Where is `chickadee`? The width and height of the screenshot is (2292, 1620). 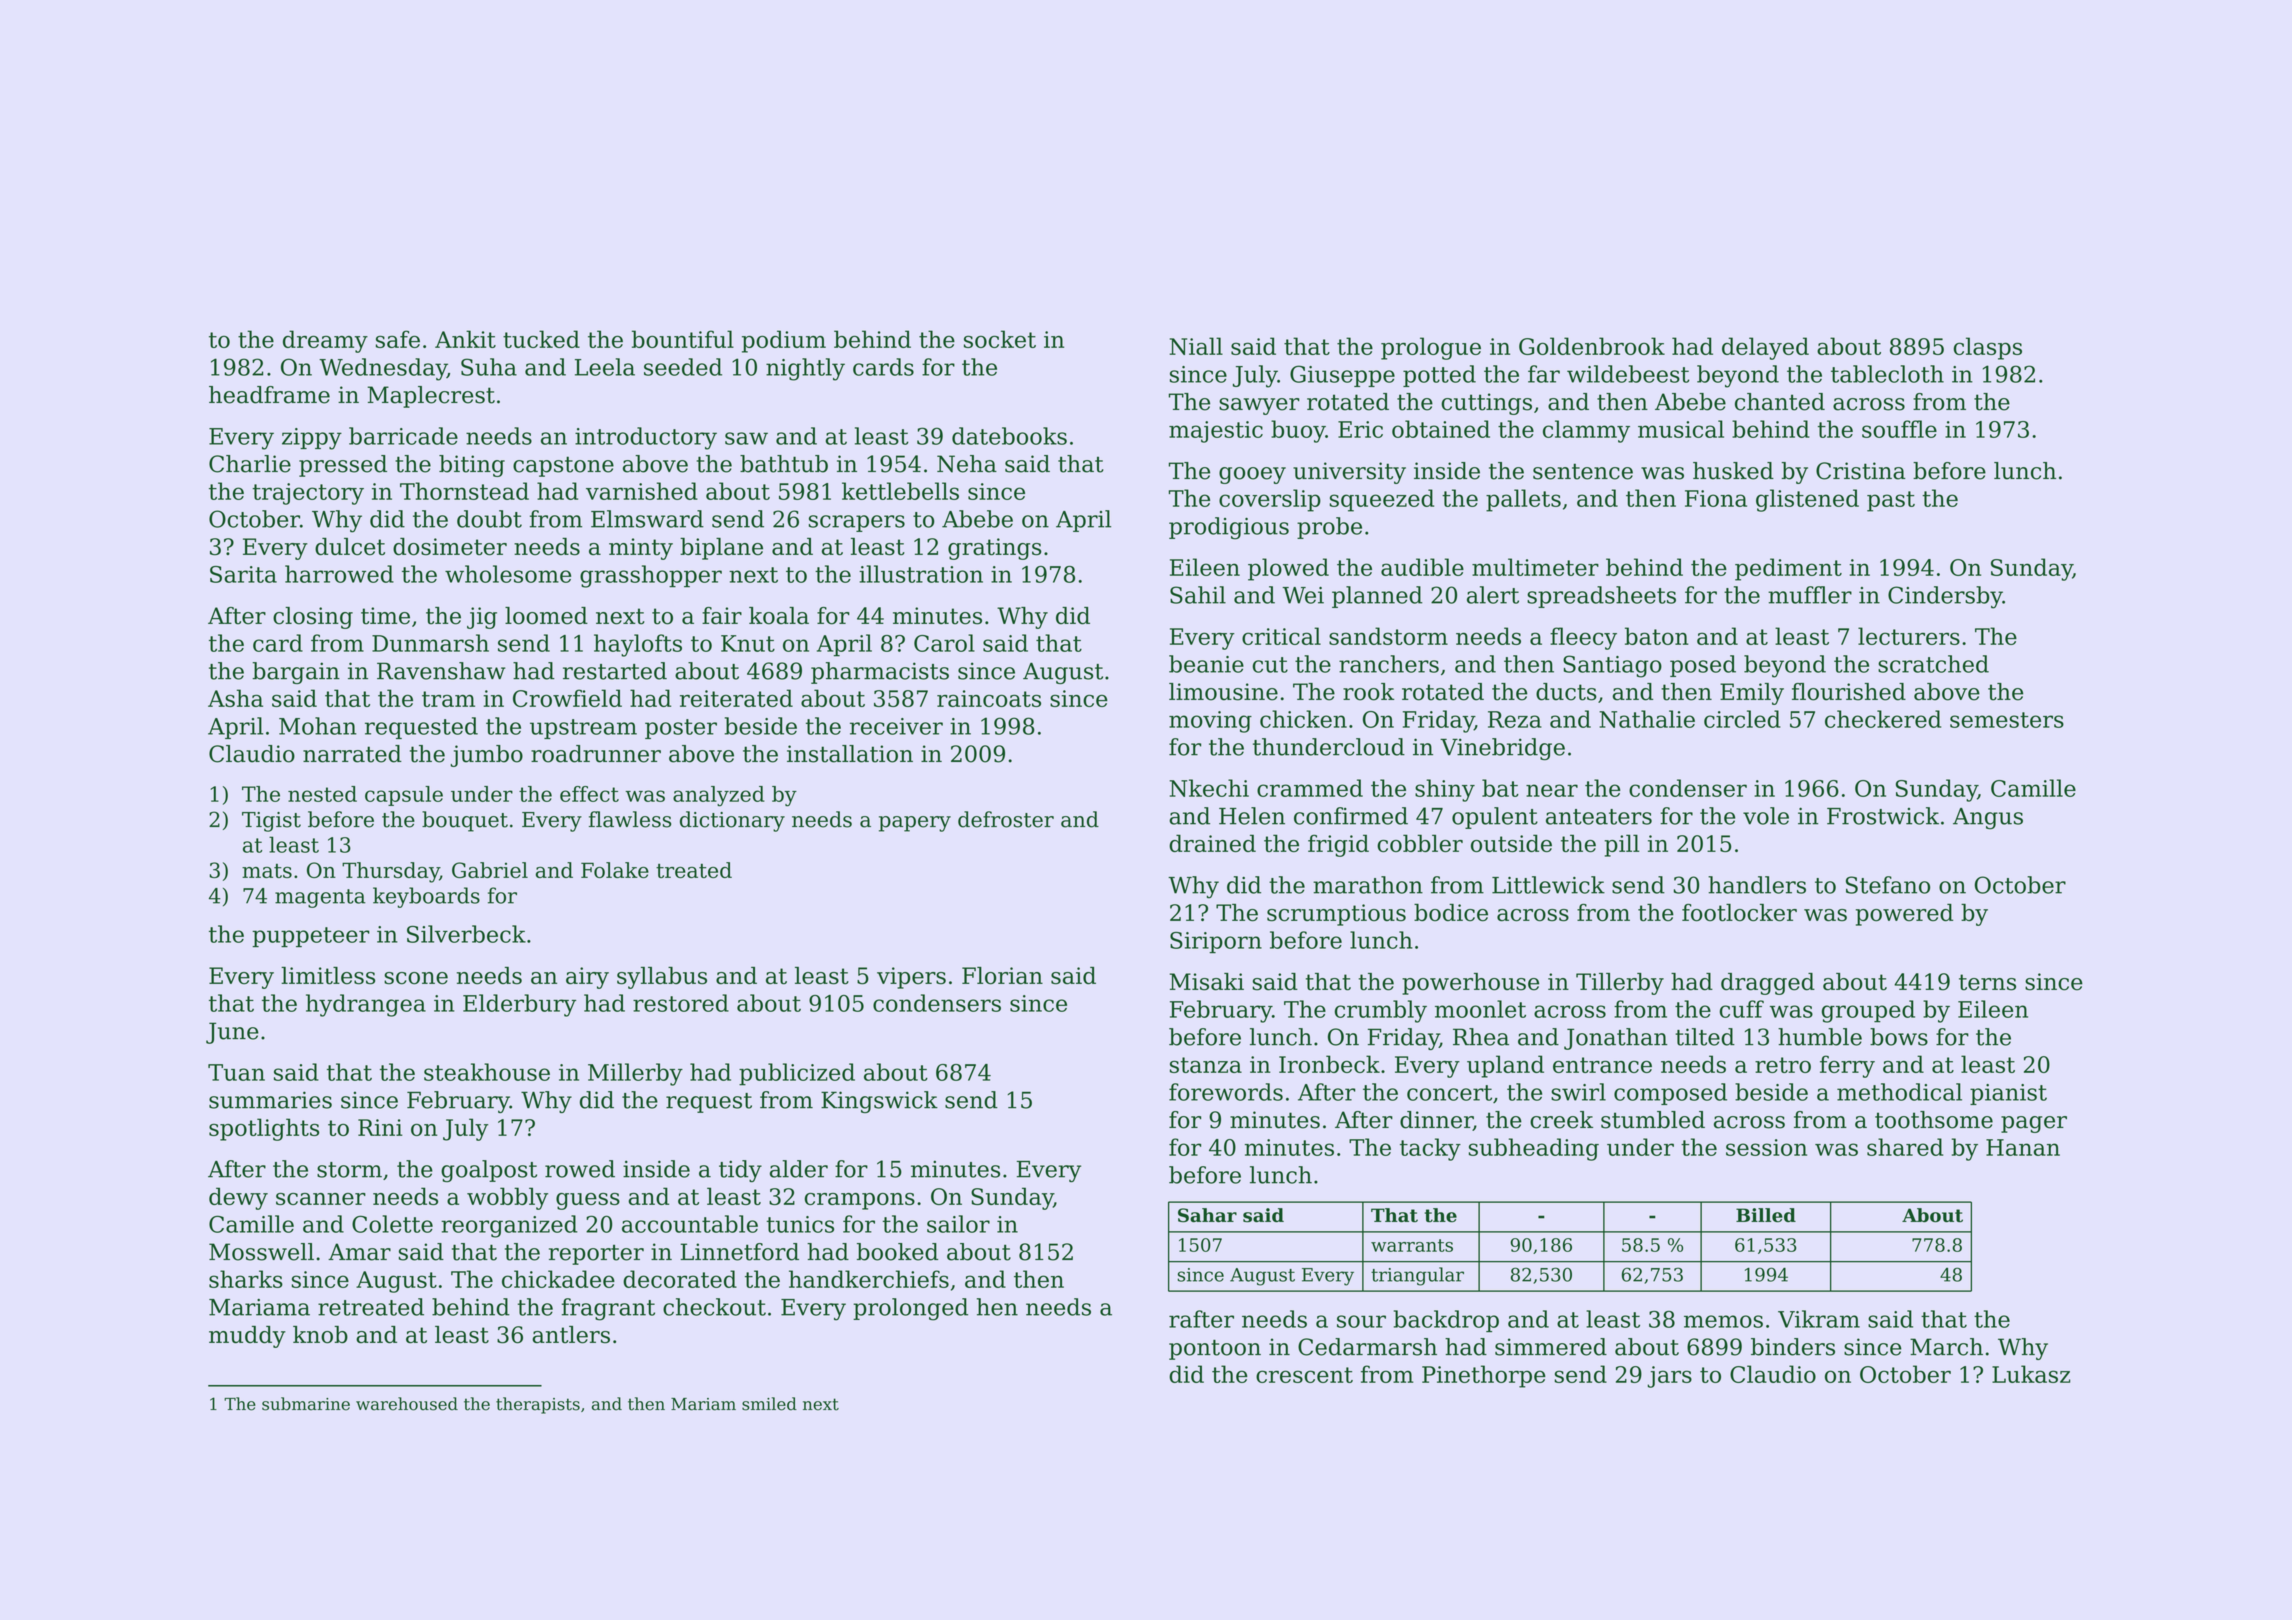
chickadee is located at coordinates (558, 1279).
